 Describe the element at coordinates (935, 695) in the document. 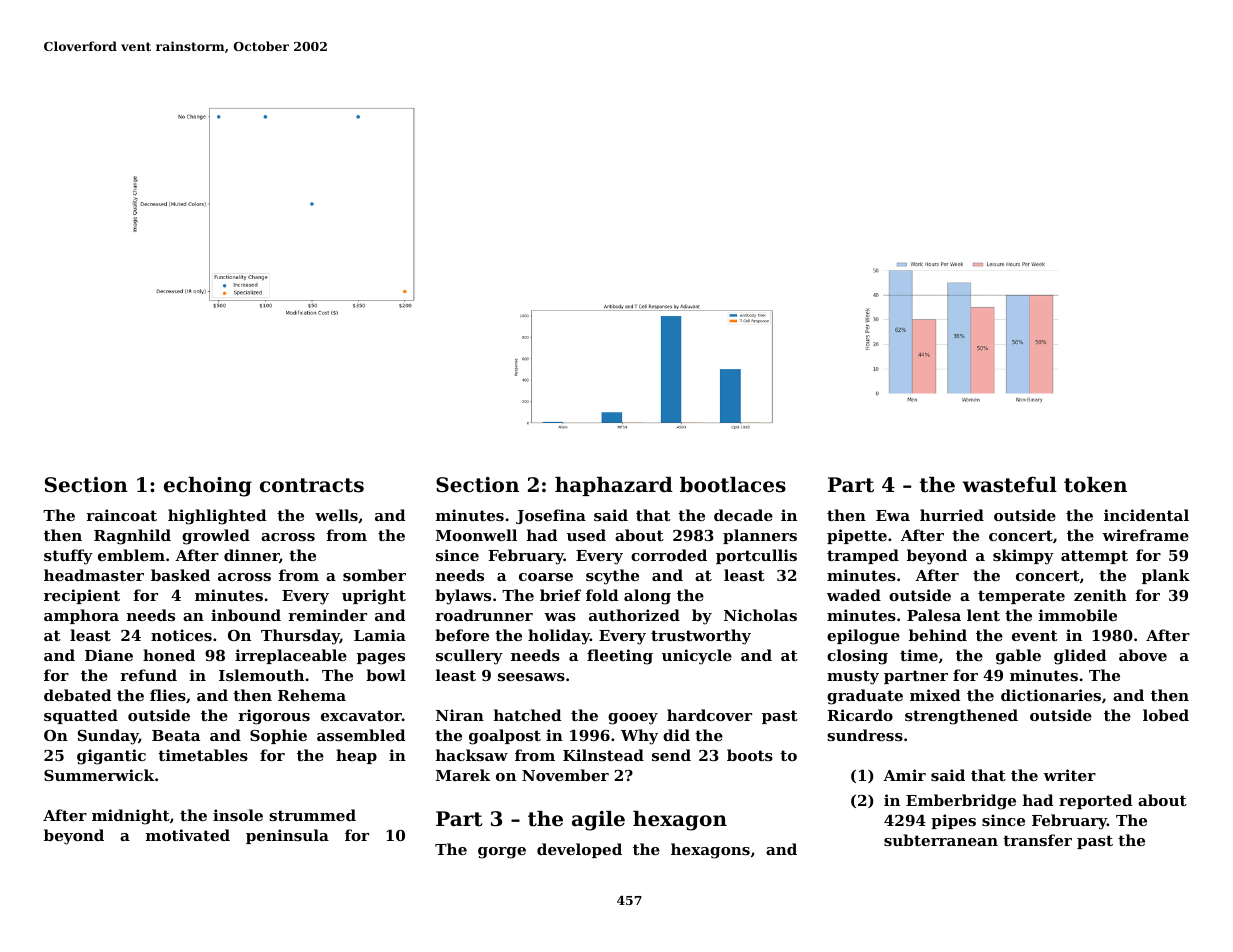

I see `mixed` at that location.
